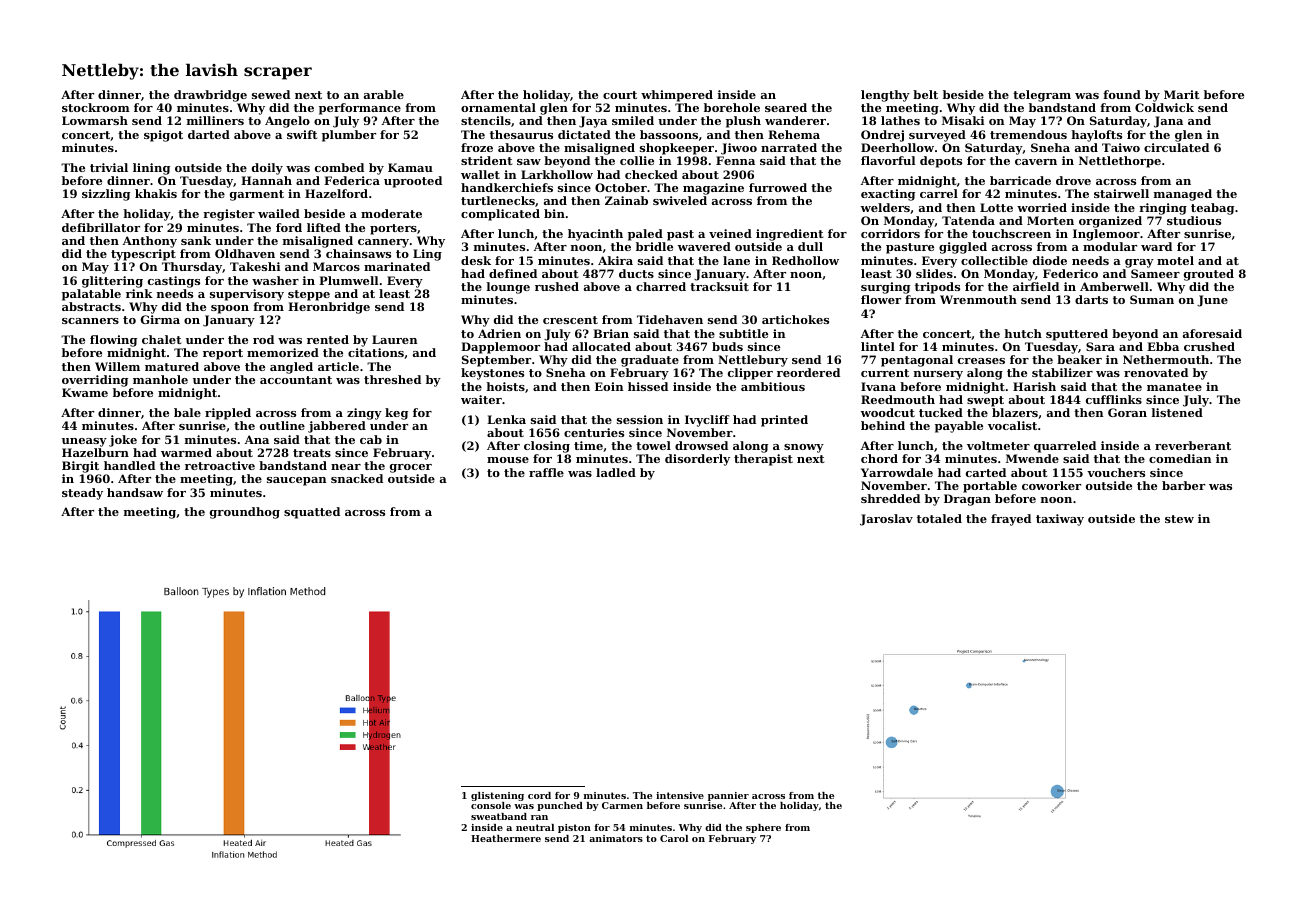 The width and height of the page is (1308, 924). What do you see at coordinates (674, 838) in the page?
I see `Carol` at bounding box center [674, 838].
